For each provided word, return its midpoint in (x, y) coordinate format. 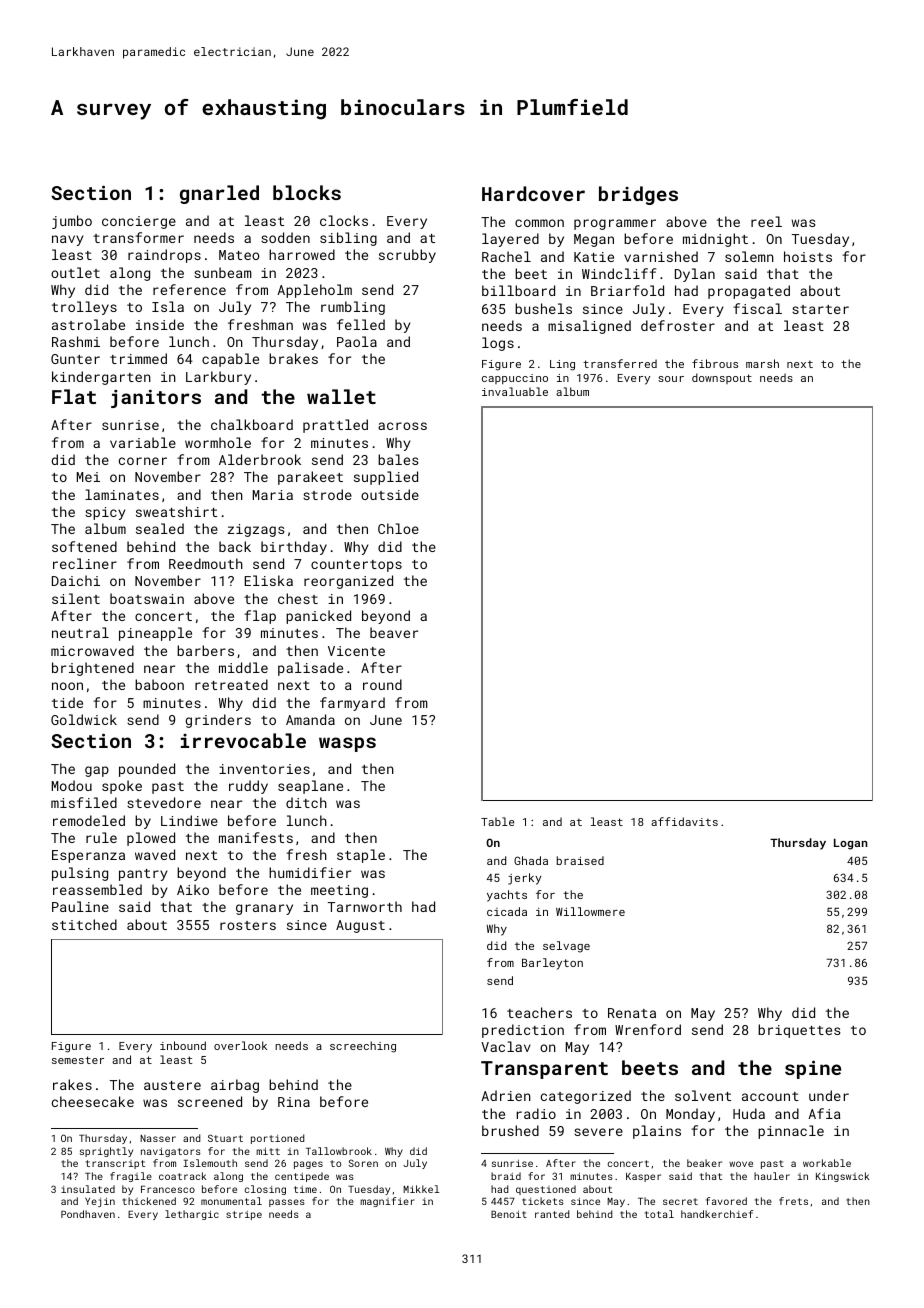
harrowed (302, 254)
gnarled (219, 194)
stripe (244, 1215)
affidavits (684, 821)
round (382, 684)
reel (766, 221)
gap (97, 771)
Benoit (509, 1214)
